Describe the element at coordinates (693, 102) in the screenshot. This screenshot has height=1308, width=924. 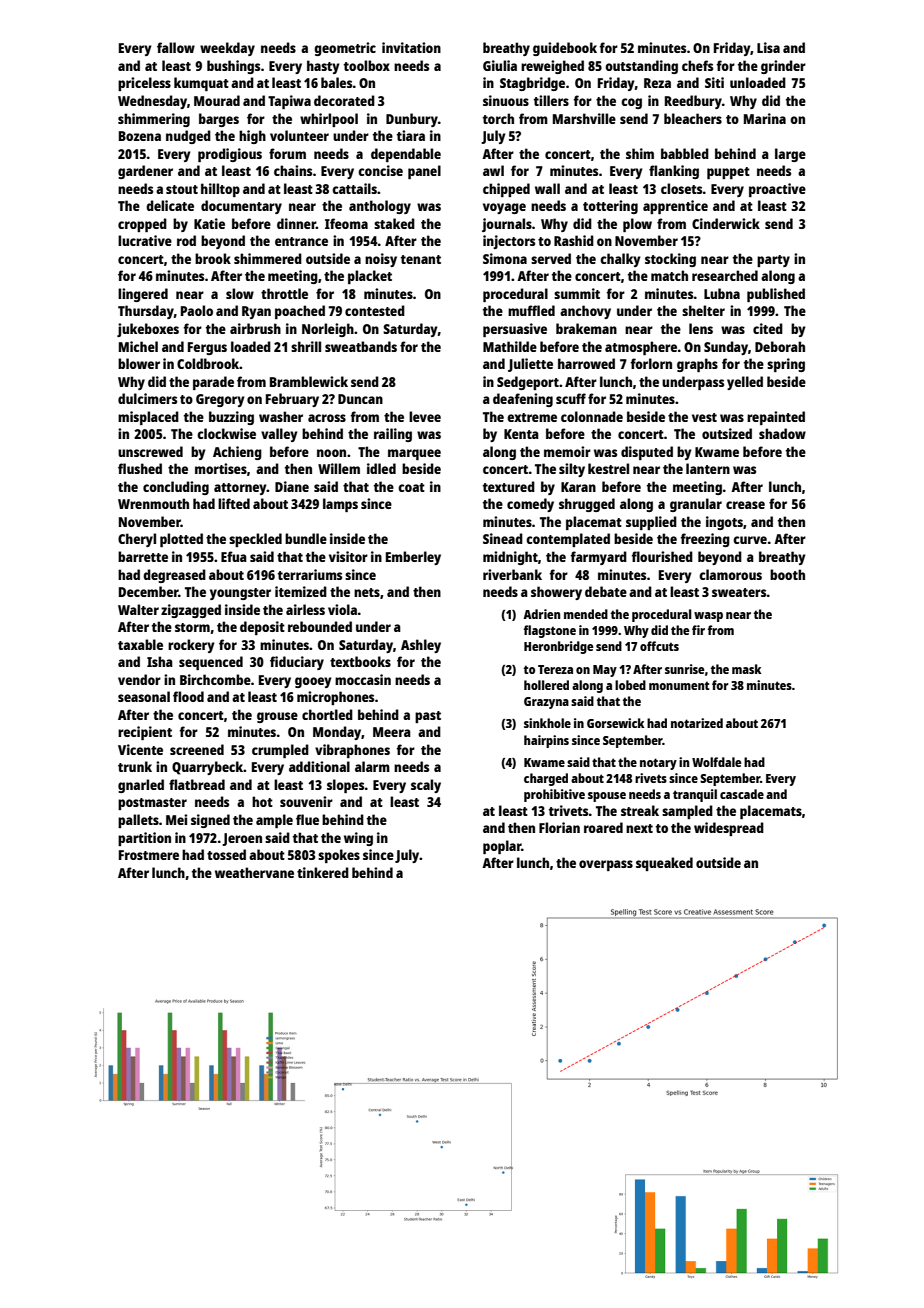
I see `Reedbury` at that location.
